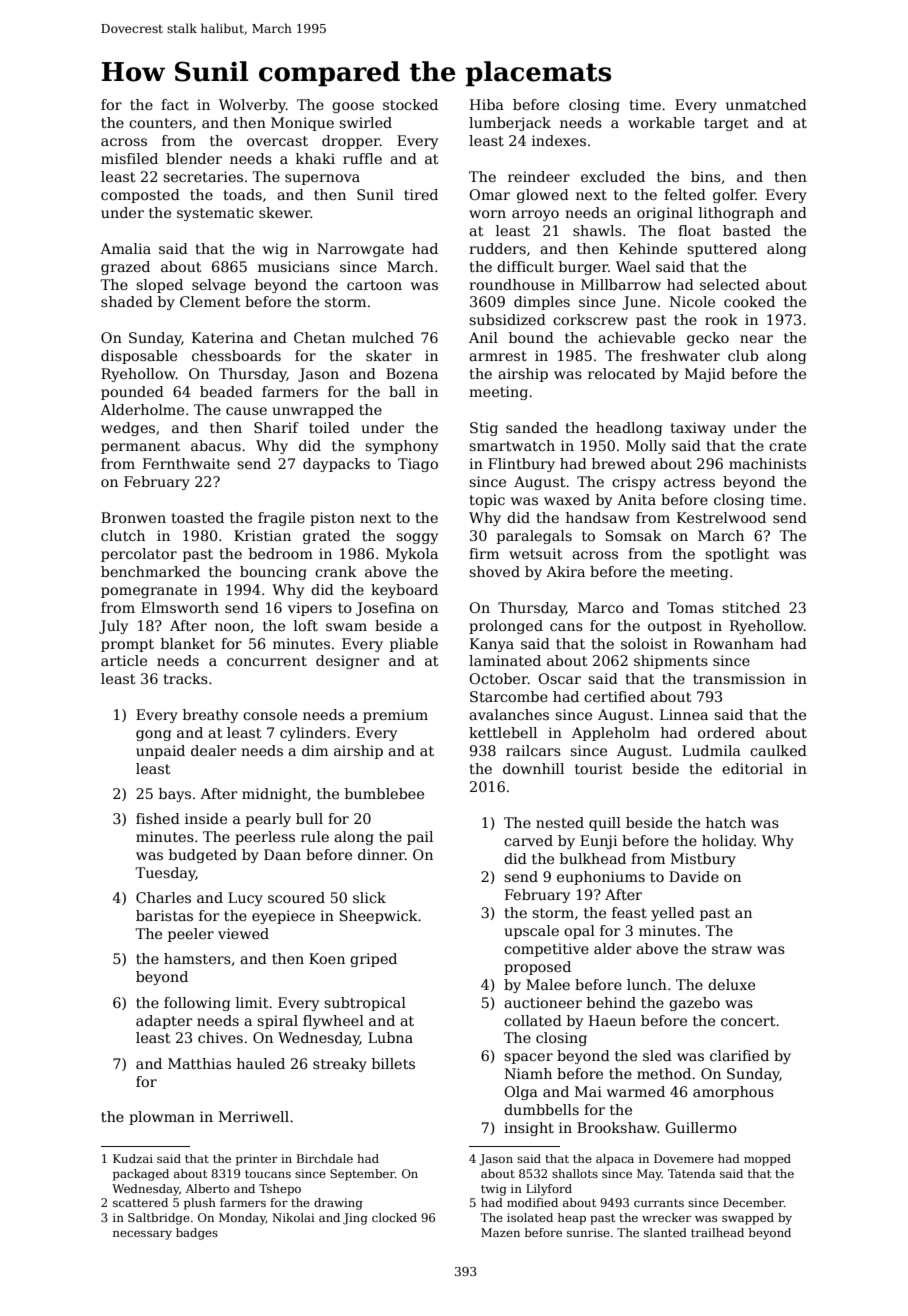 This screenshot has width=908, height=1316. What do you see at coordinates (142, 1235) in the screenshot?
I see `necessary` at bounding box center [142, 1235].
